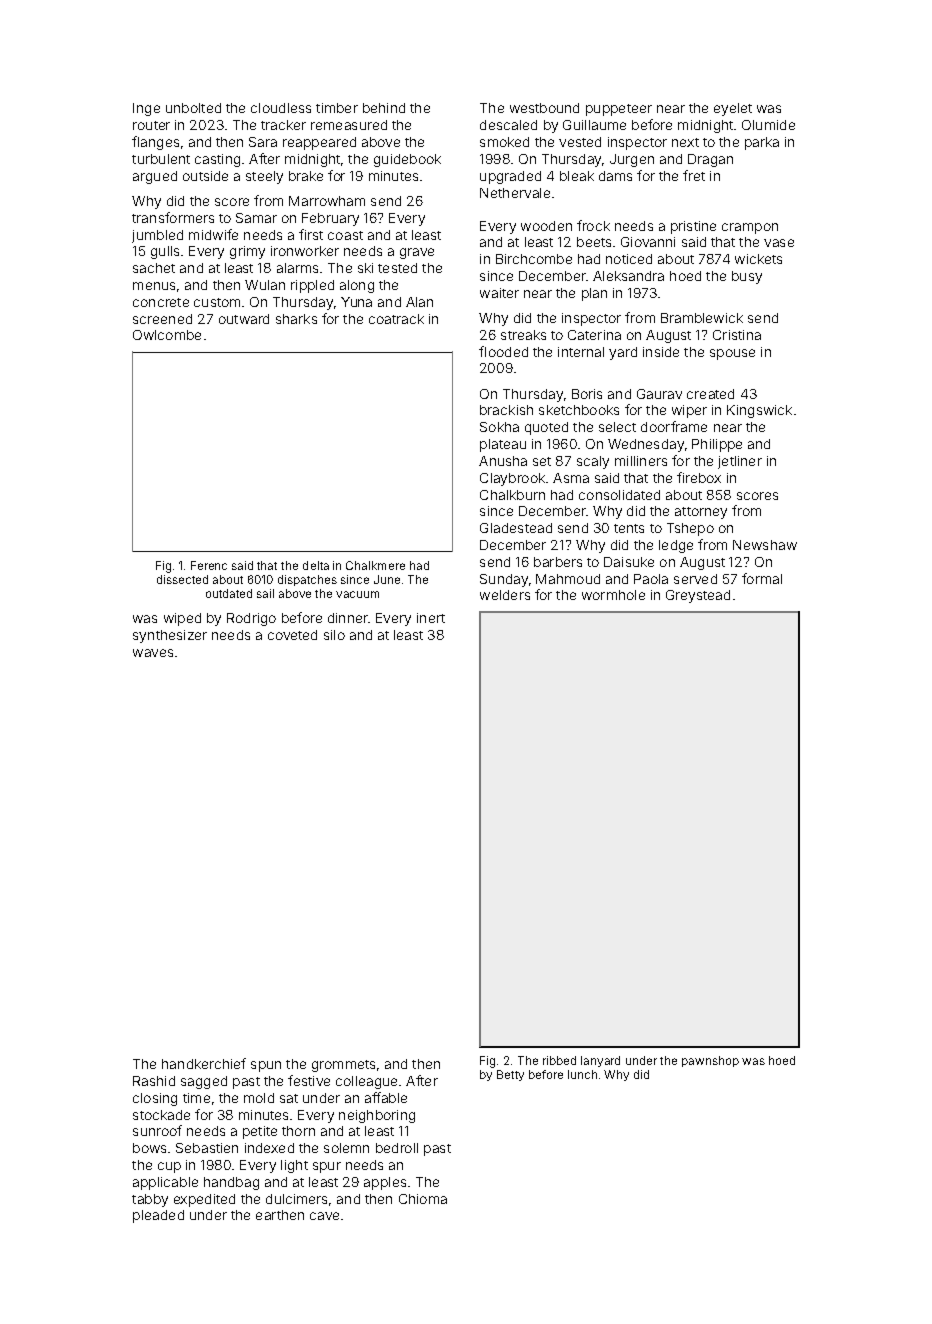  I want to click on ribbed, so click(559, 1060).
